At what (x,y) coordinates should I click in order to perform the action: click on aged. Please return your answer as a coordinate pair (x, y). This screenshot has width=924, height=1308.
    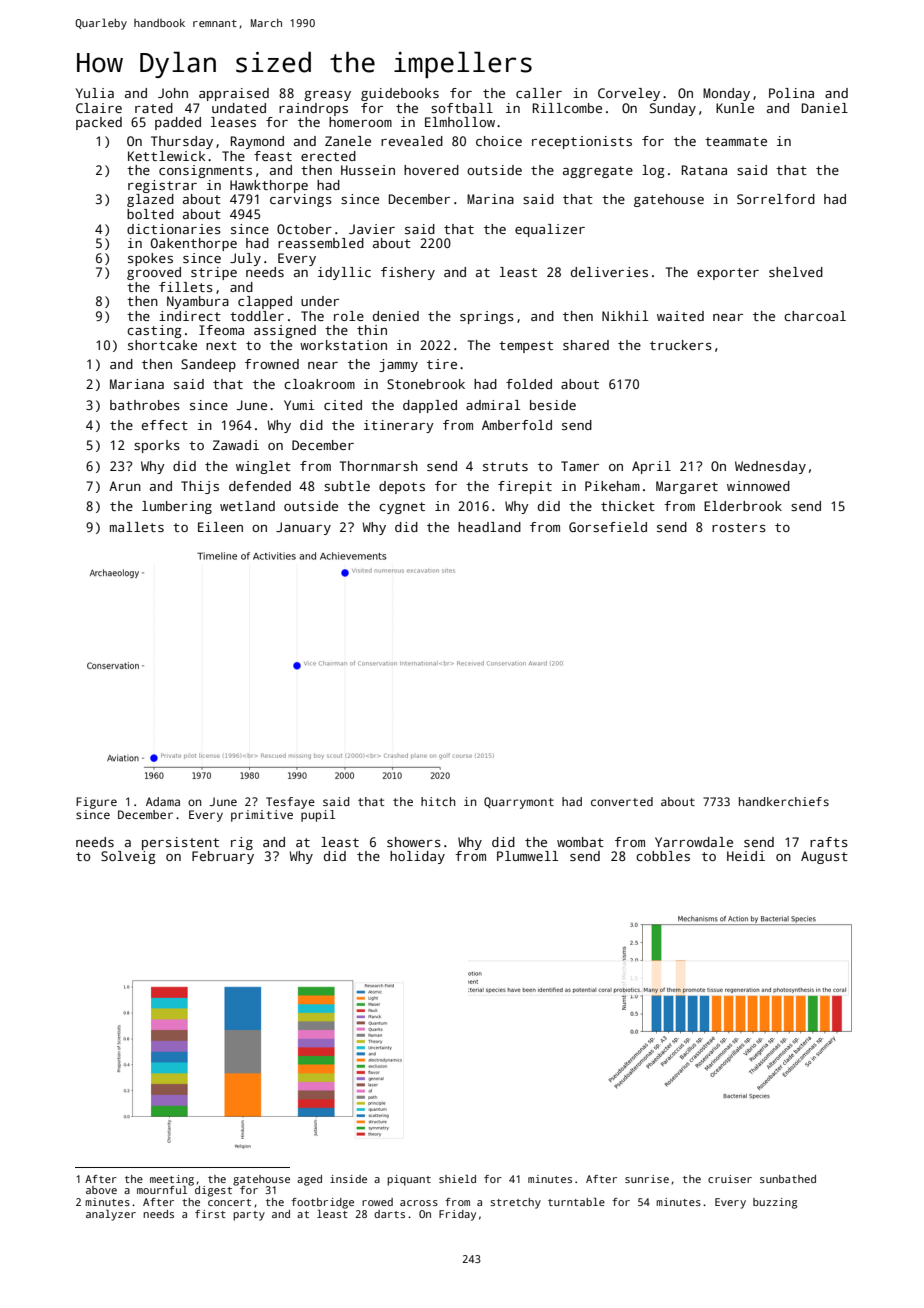
    Looking at the image, I should click on (309, 1180).
